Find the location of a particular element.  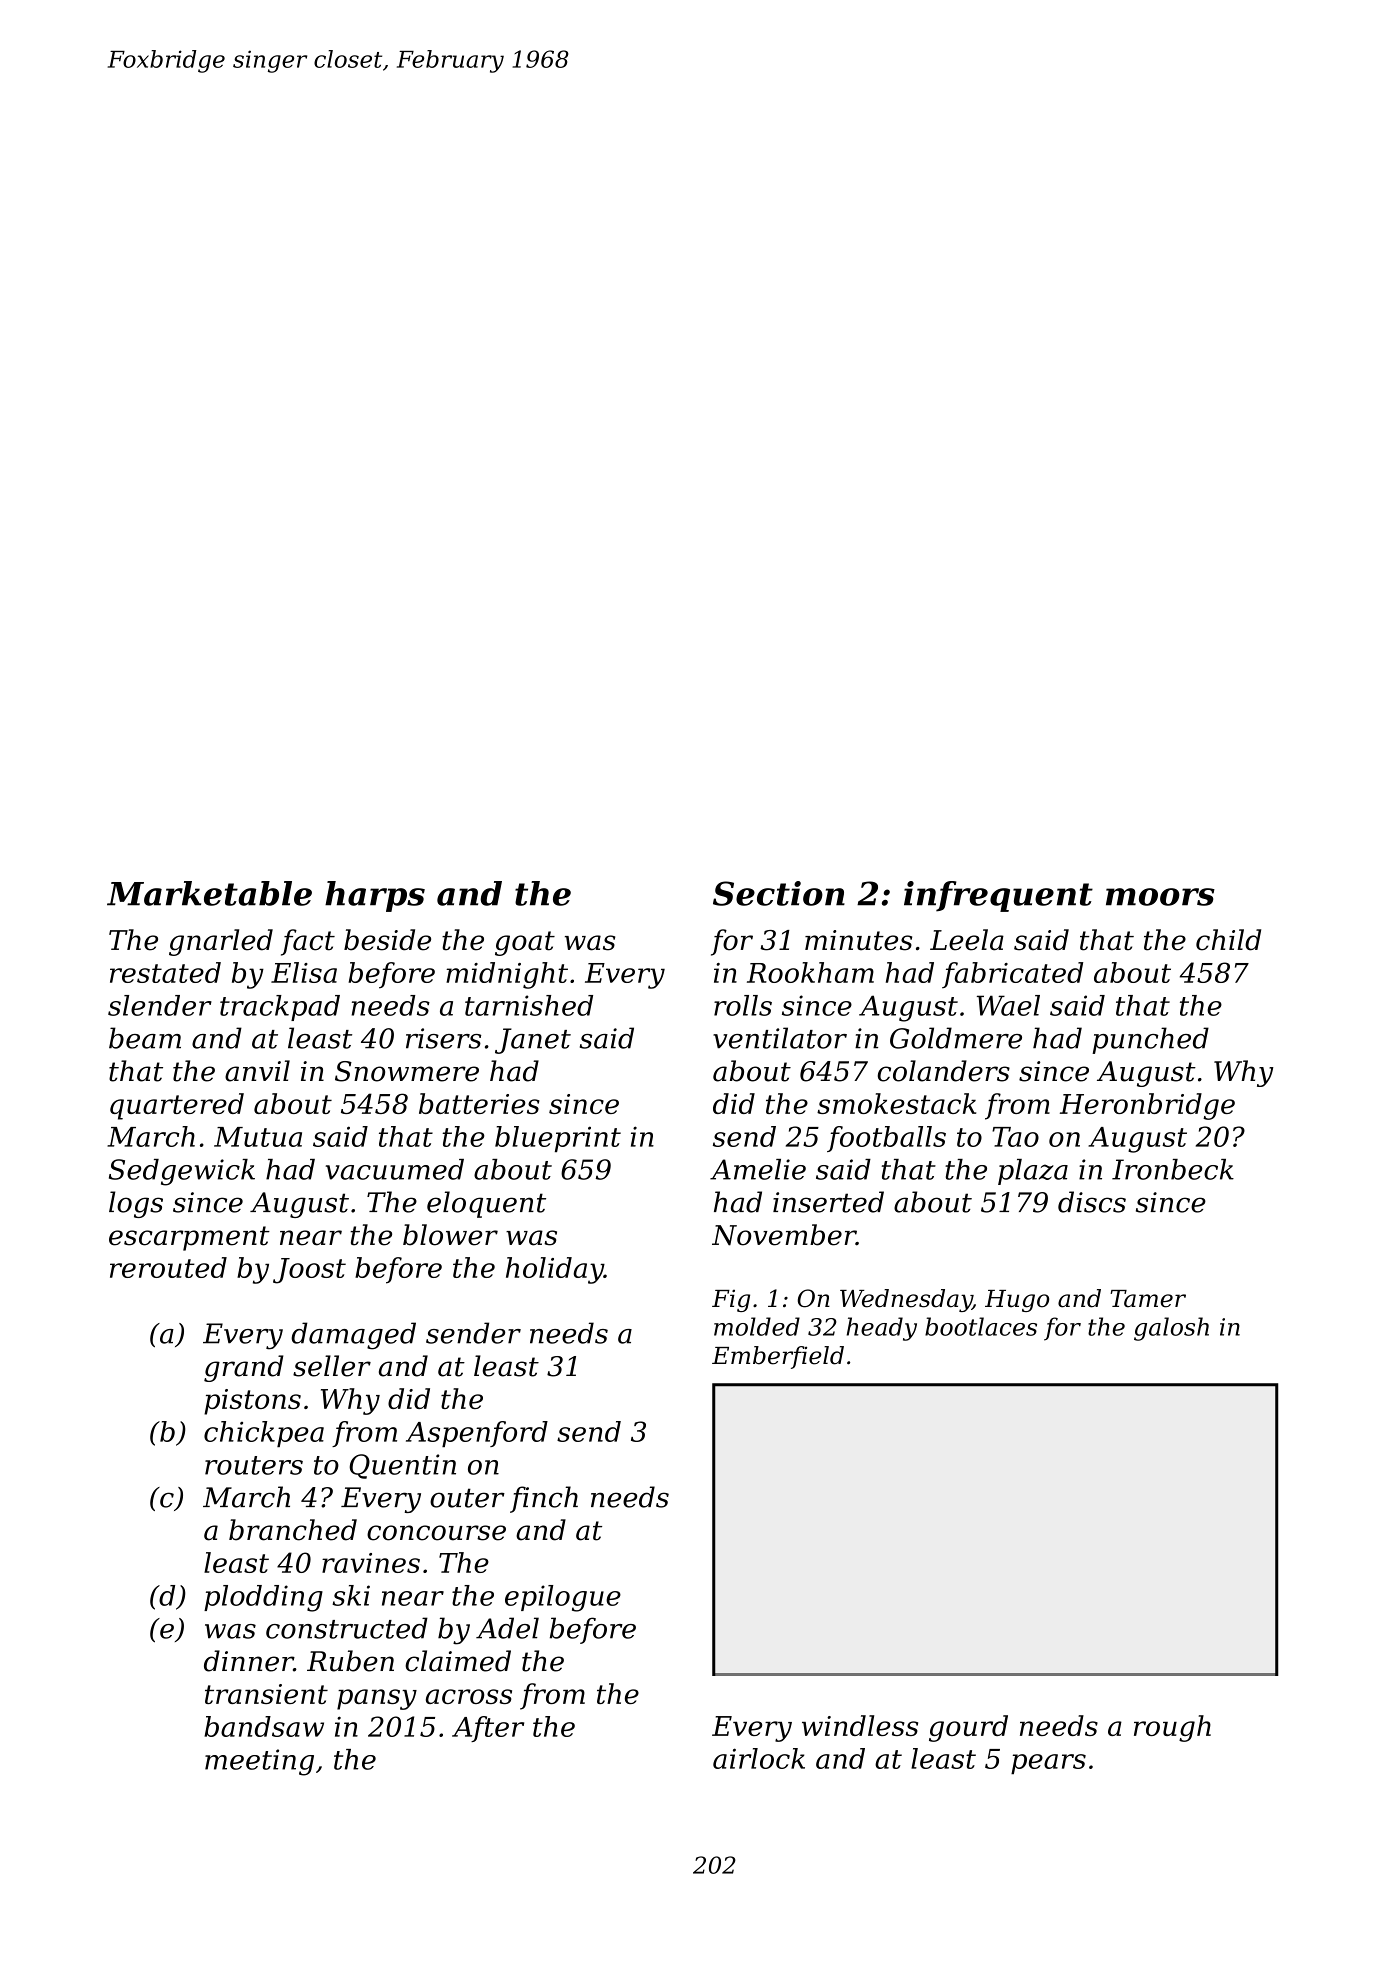

harps is located at coordinates (375, 896).
